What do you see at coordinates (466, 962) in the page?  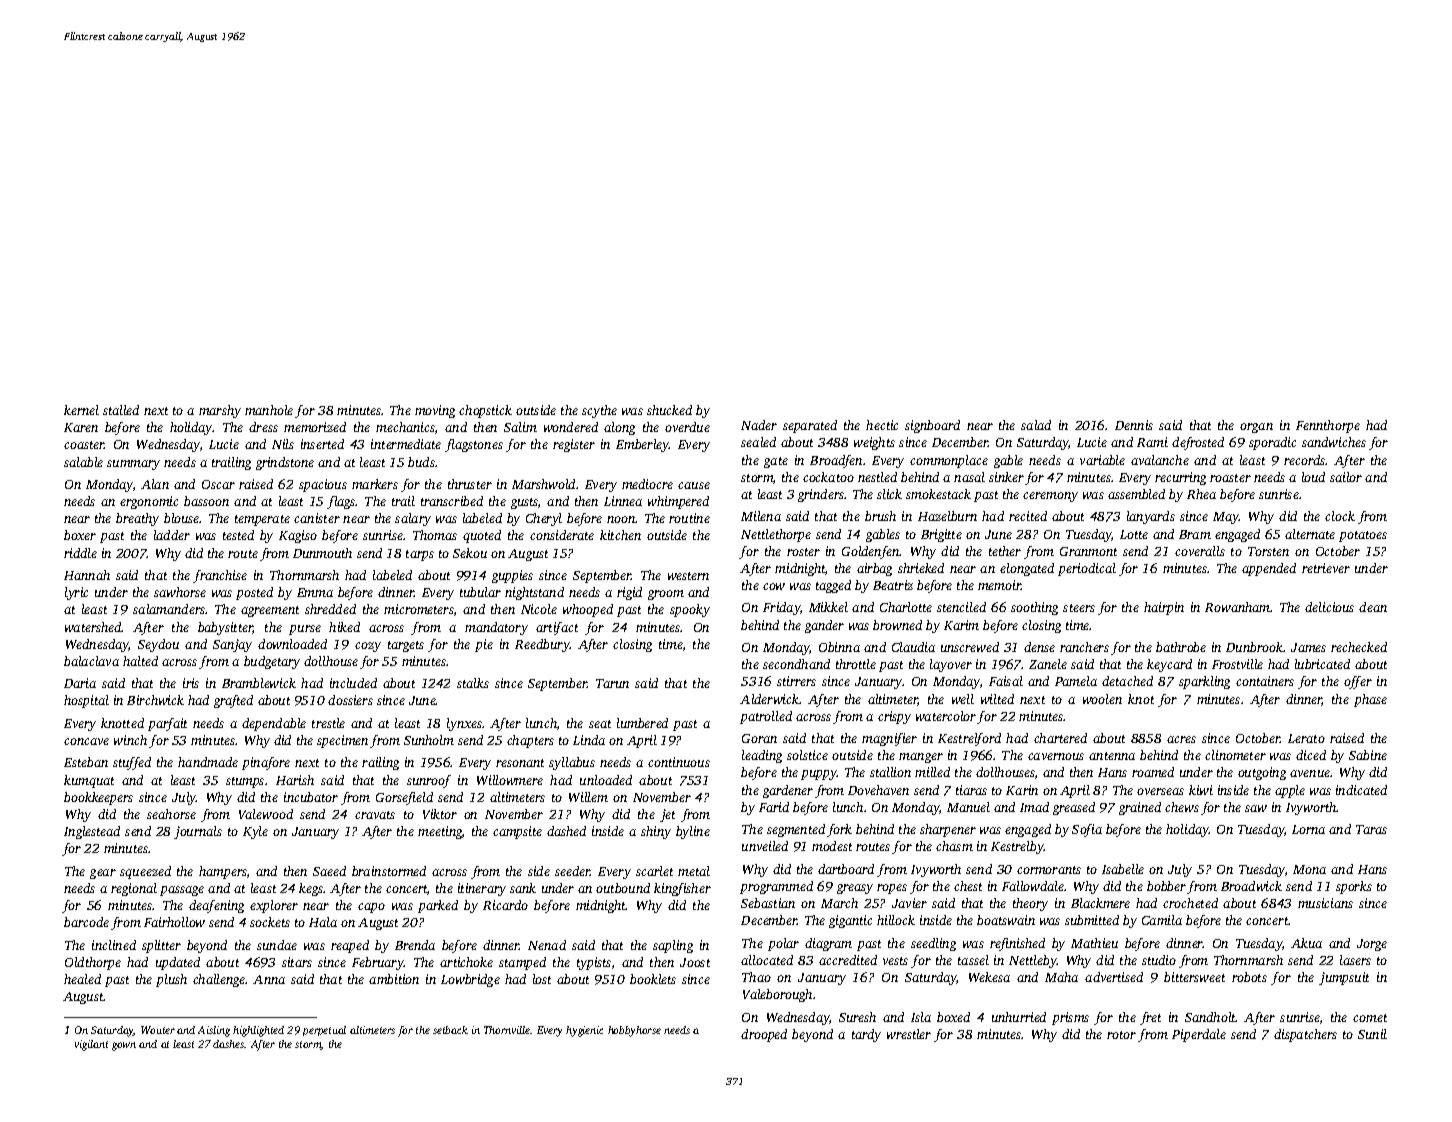 I see `artichoke` at bounding box center [466, 962].
